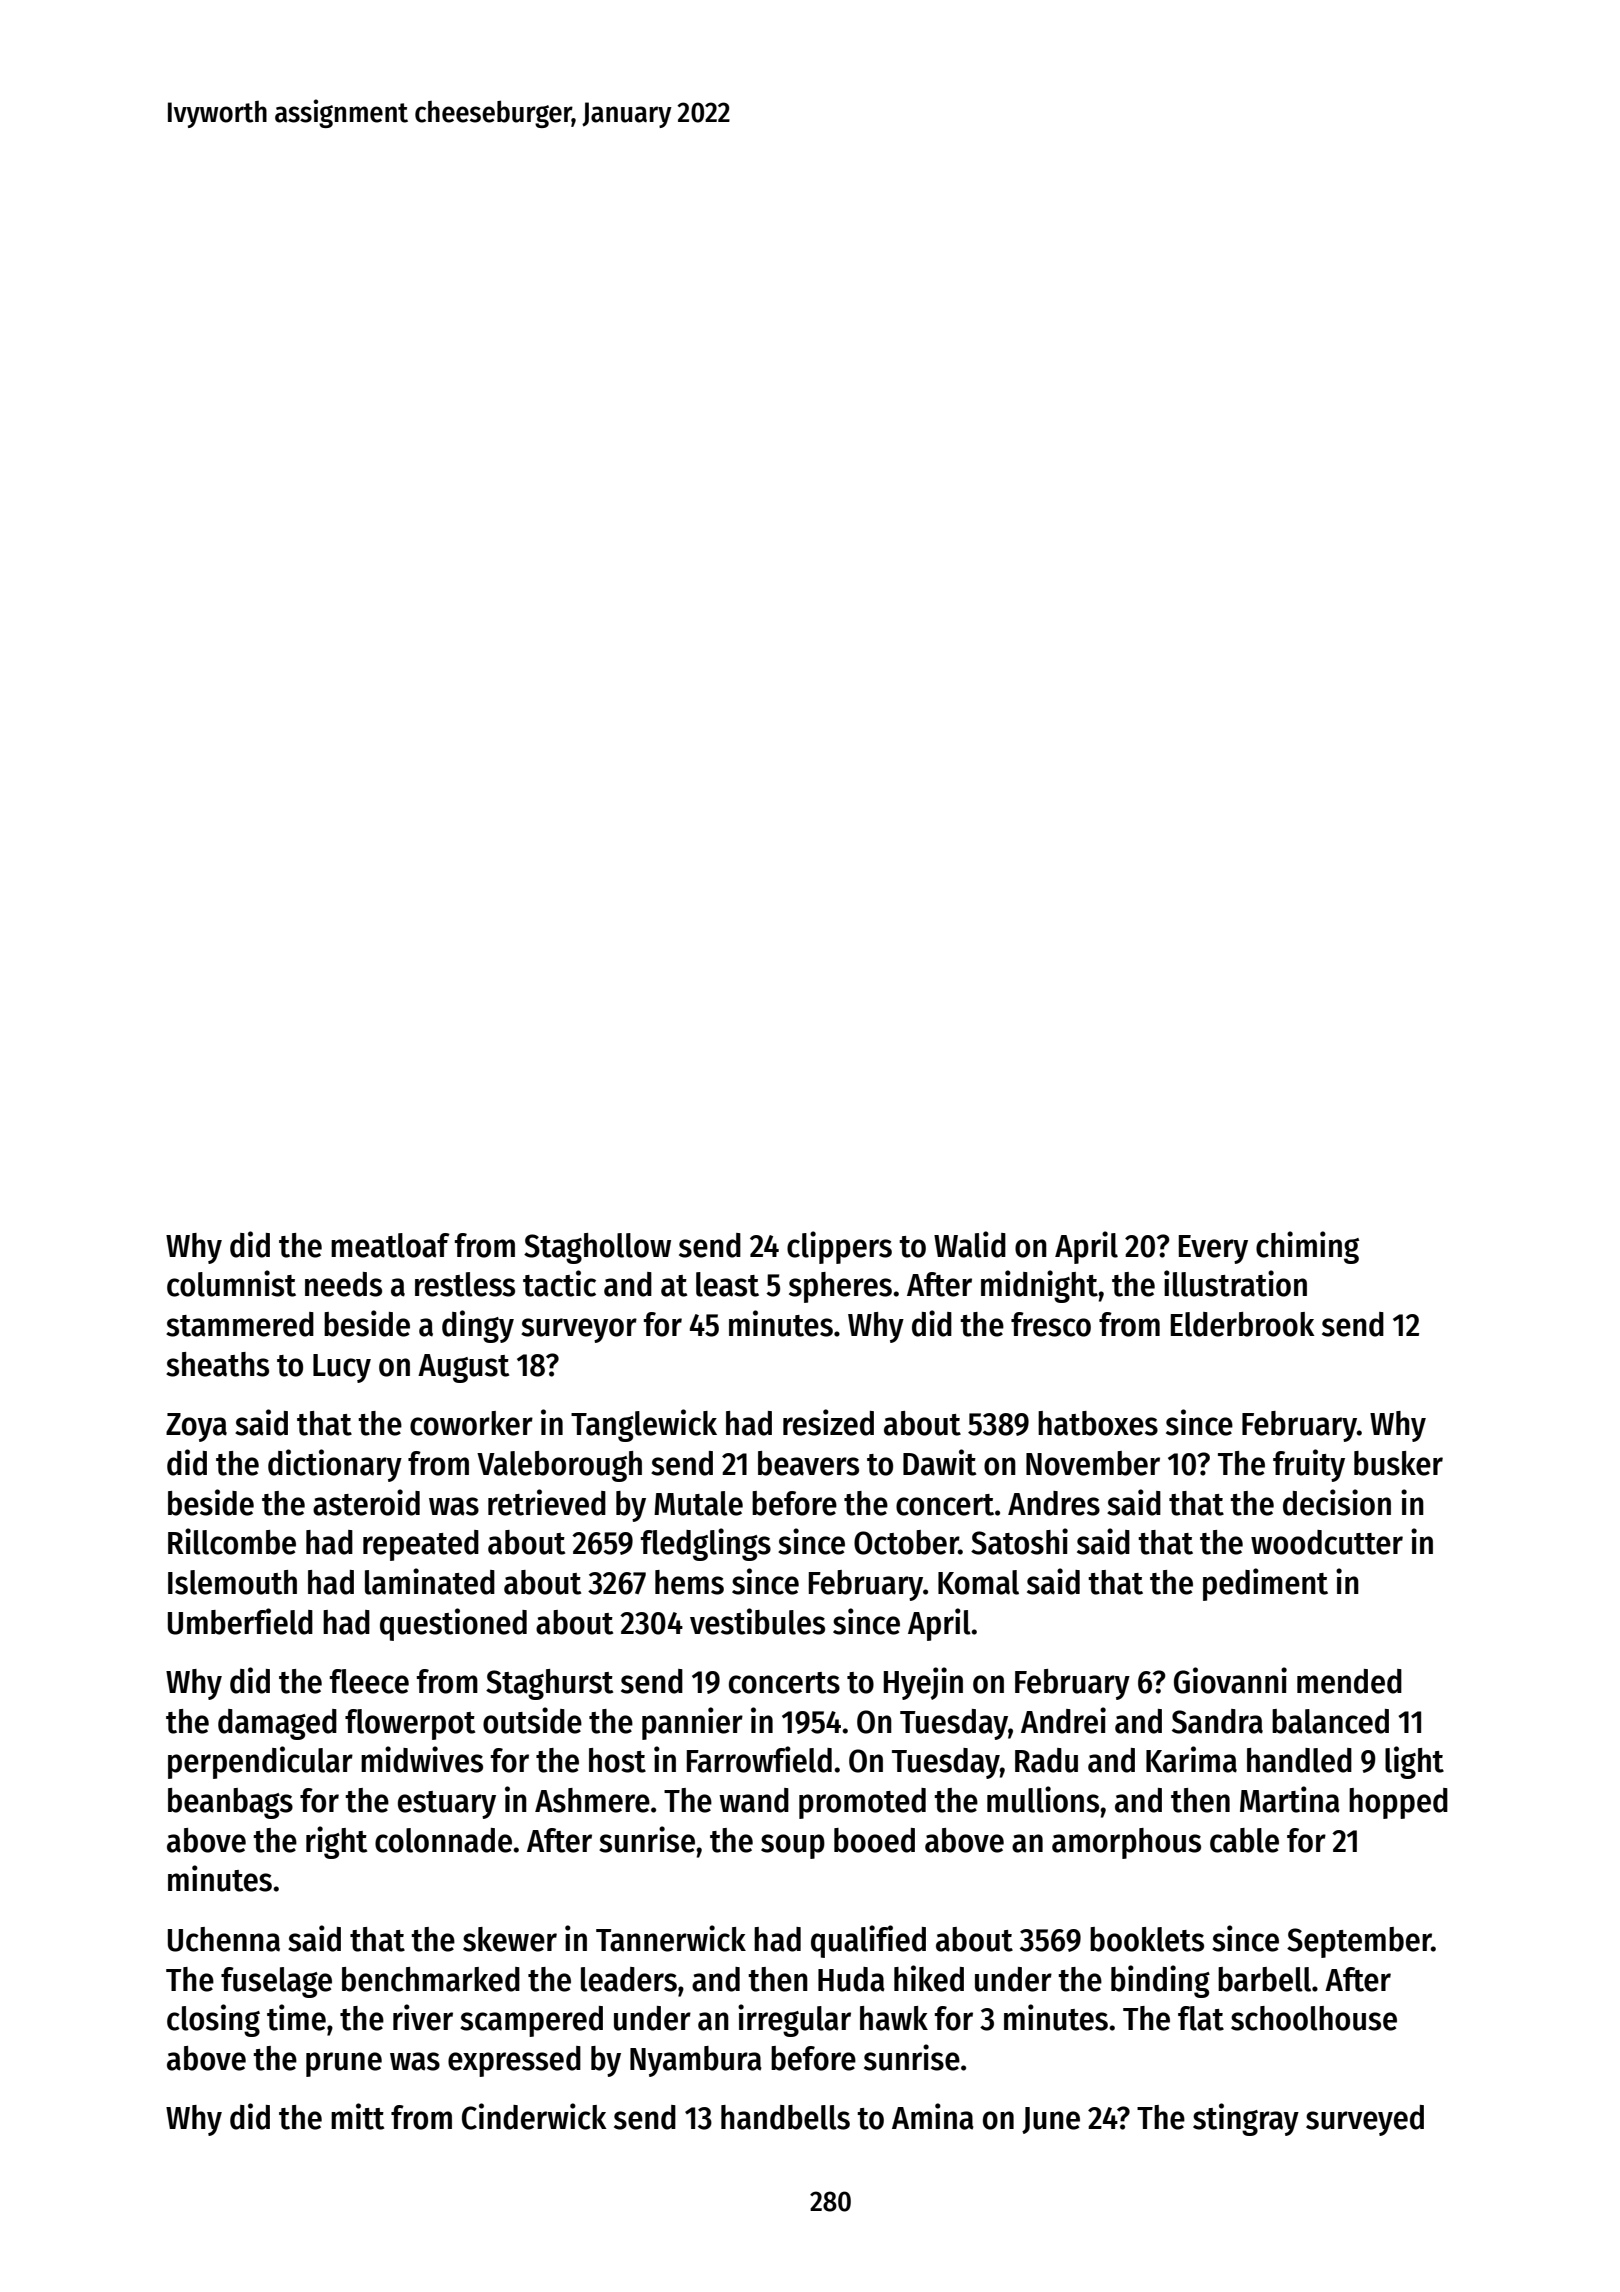 Image resolution: width=1620 pixels, height=2292 pixels. What do you see at coordinates (617, 1760) in the screenshot?
I see `host` at bounding box center [617, 1760].
